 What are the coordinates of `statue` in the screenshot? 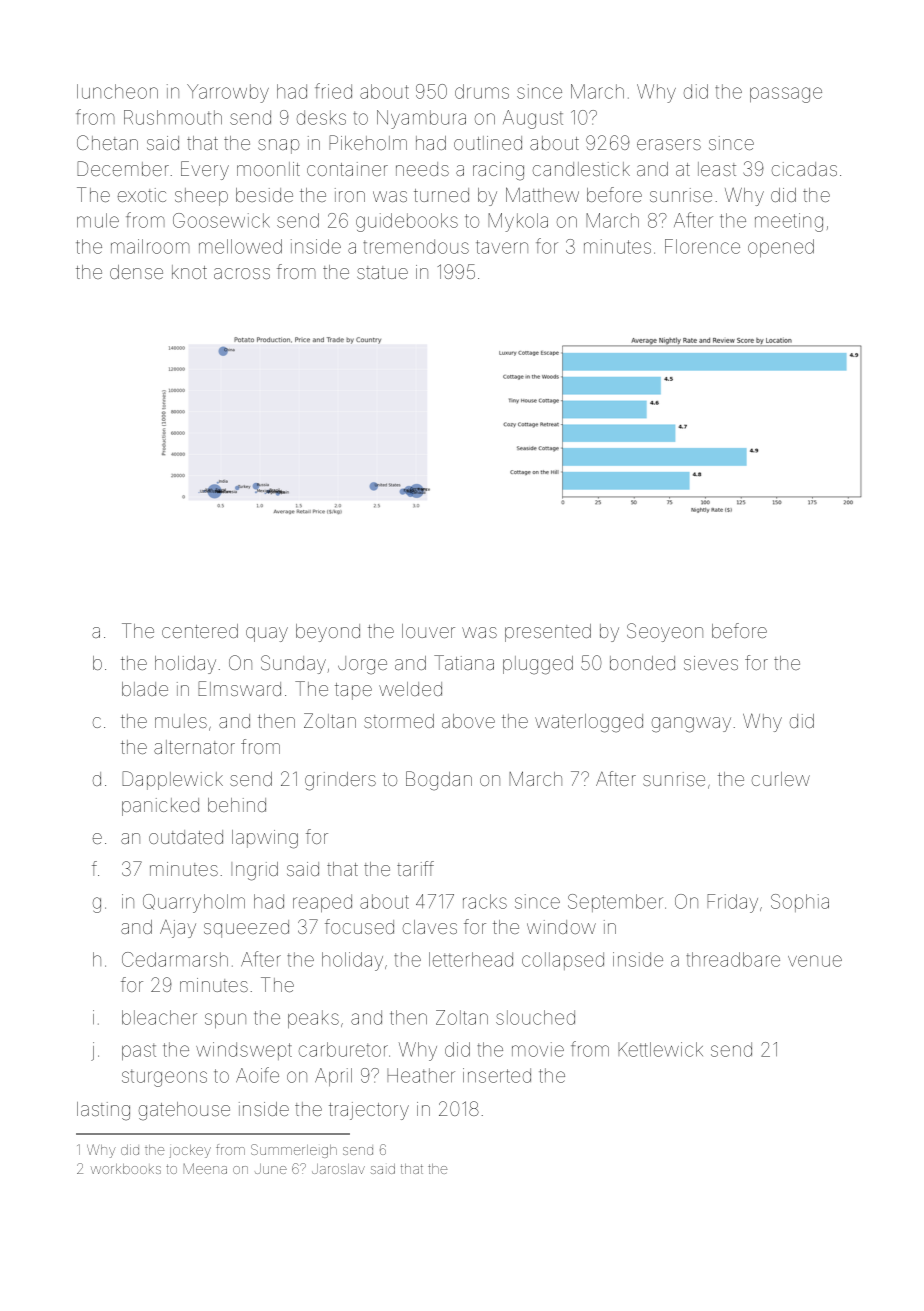 It's located at (382, 272).
